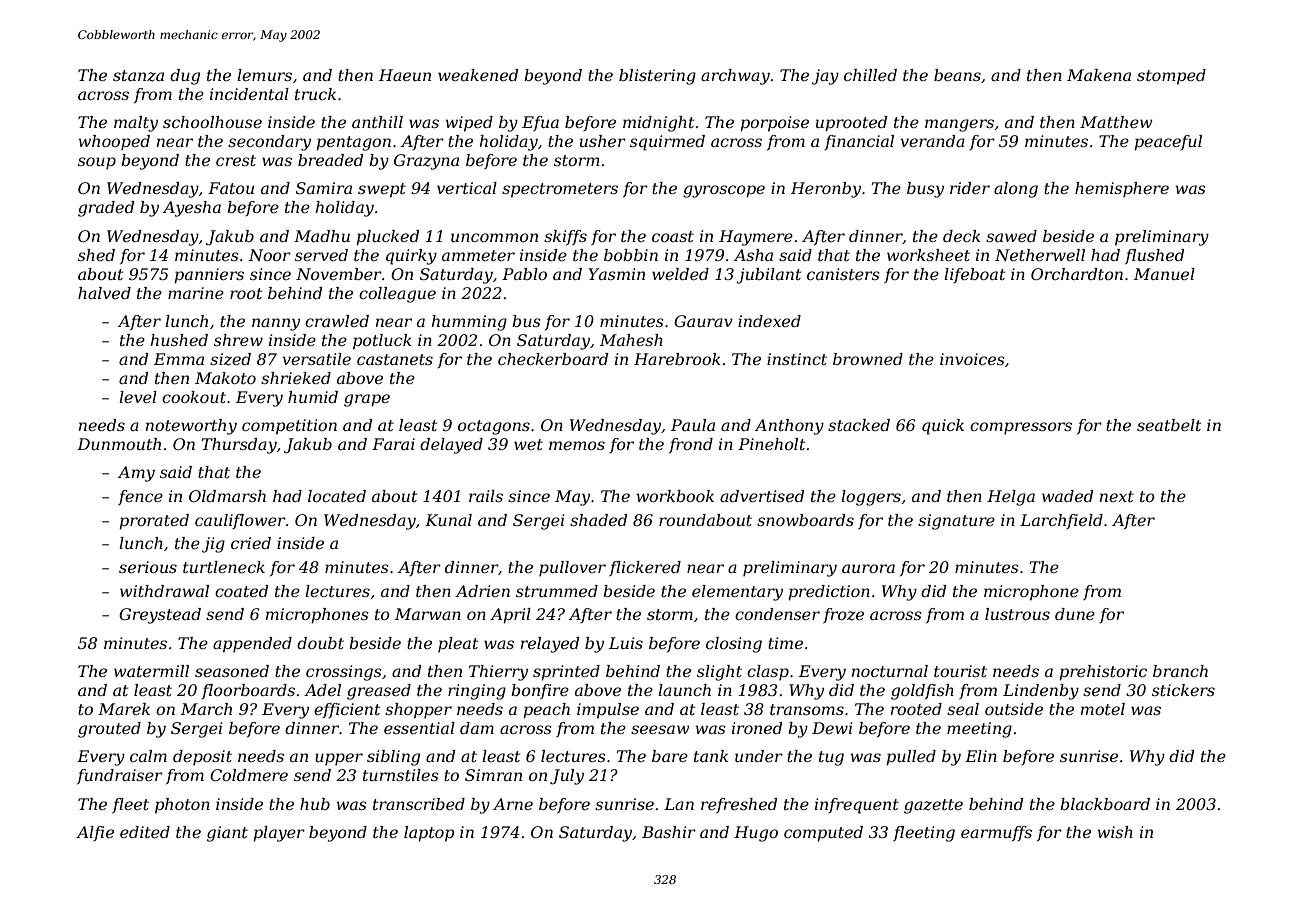 The image size is (1308, 924). I want to click on hub, so click(315, 804).
